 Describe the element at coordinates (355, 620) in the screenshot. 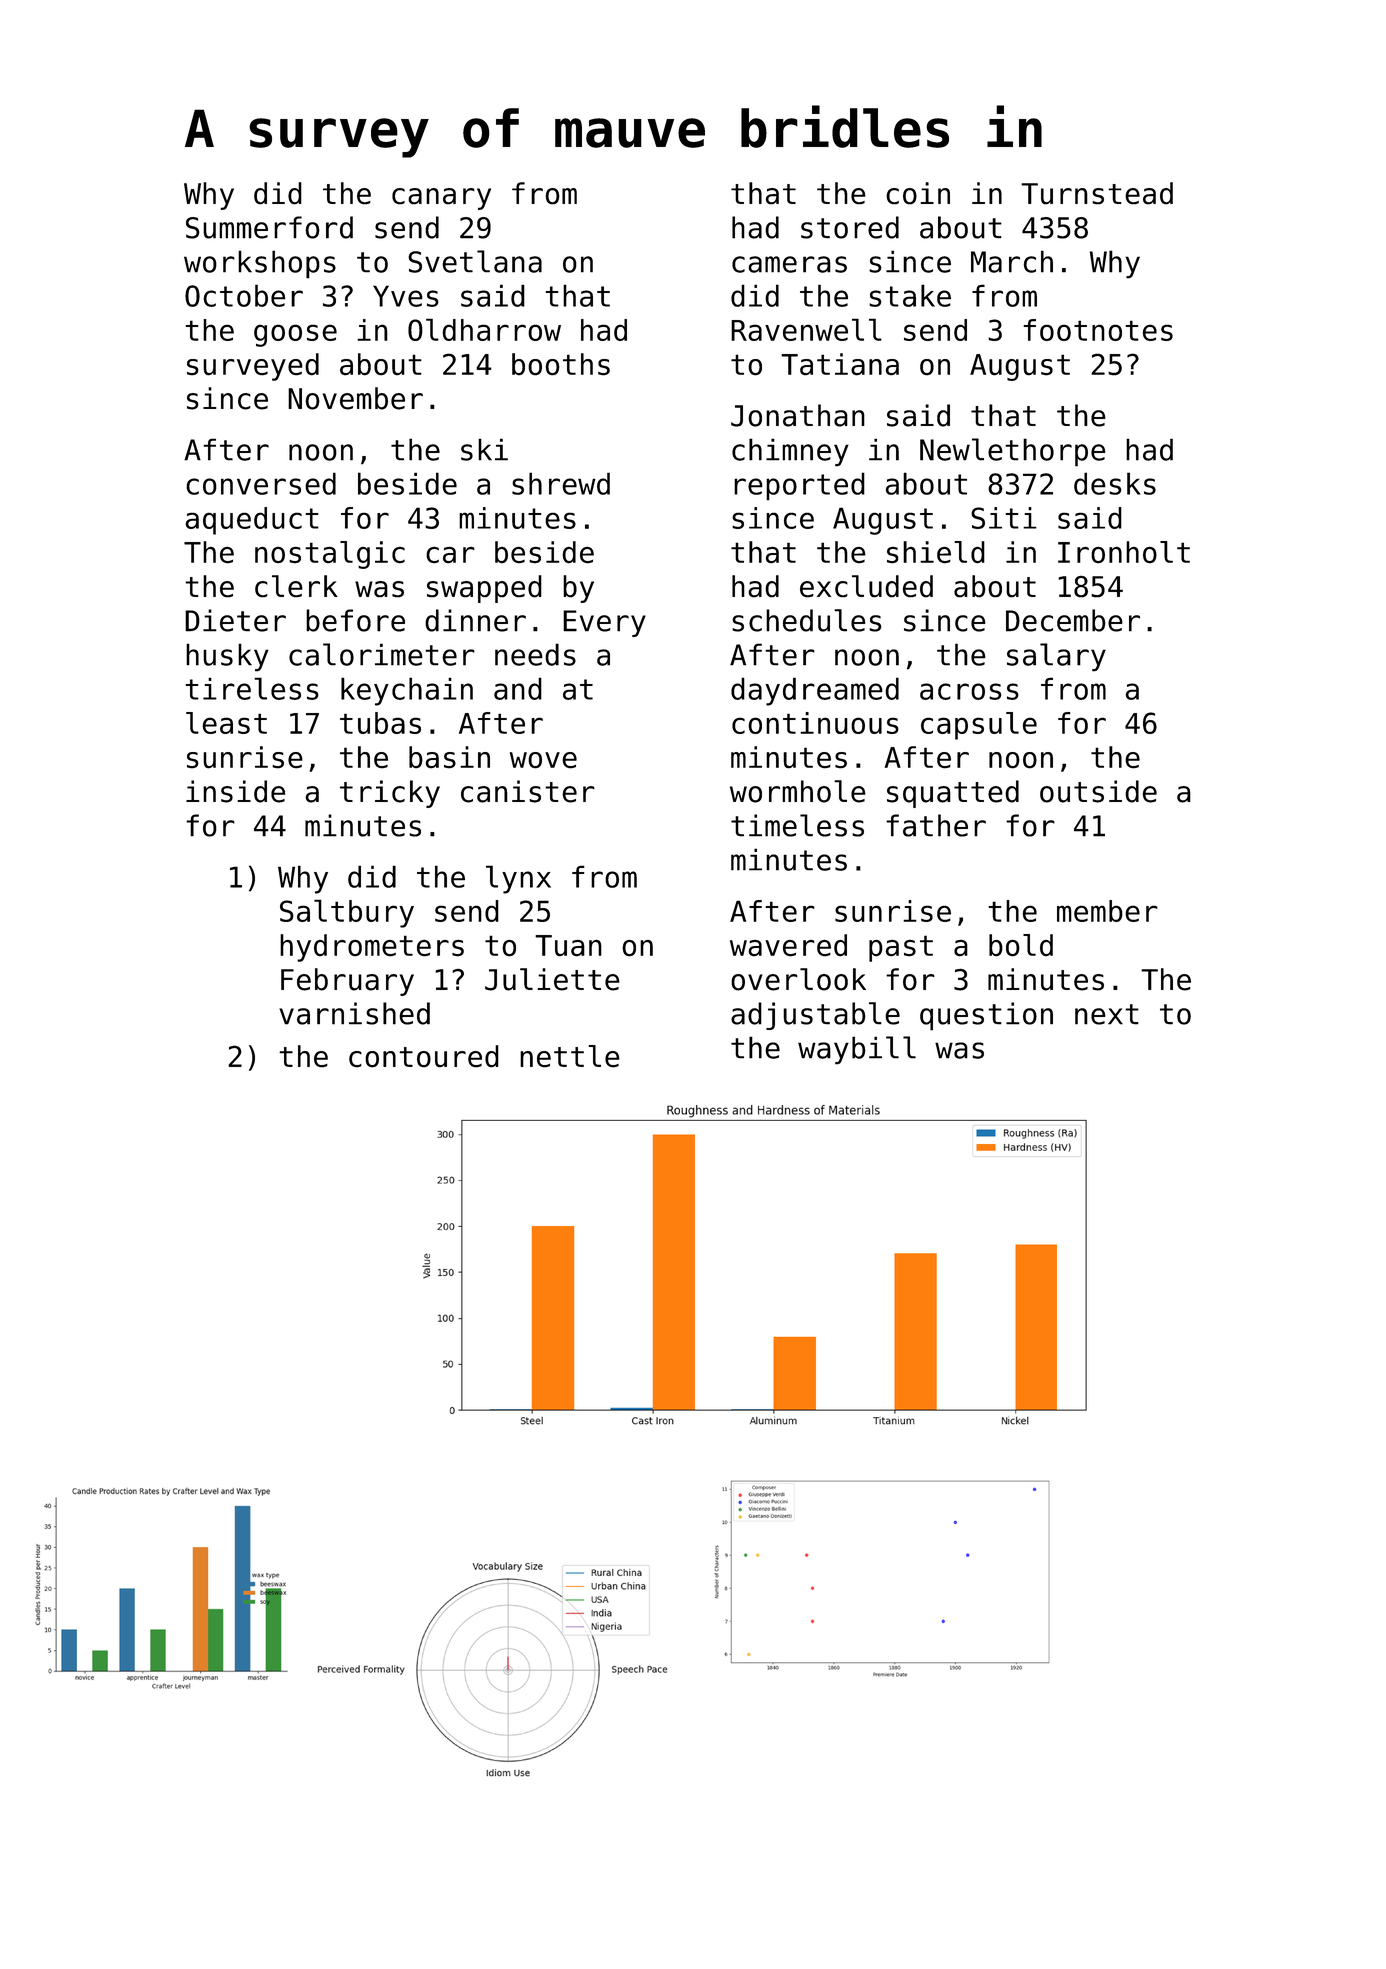

I see `before` at that location.
